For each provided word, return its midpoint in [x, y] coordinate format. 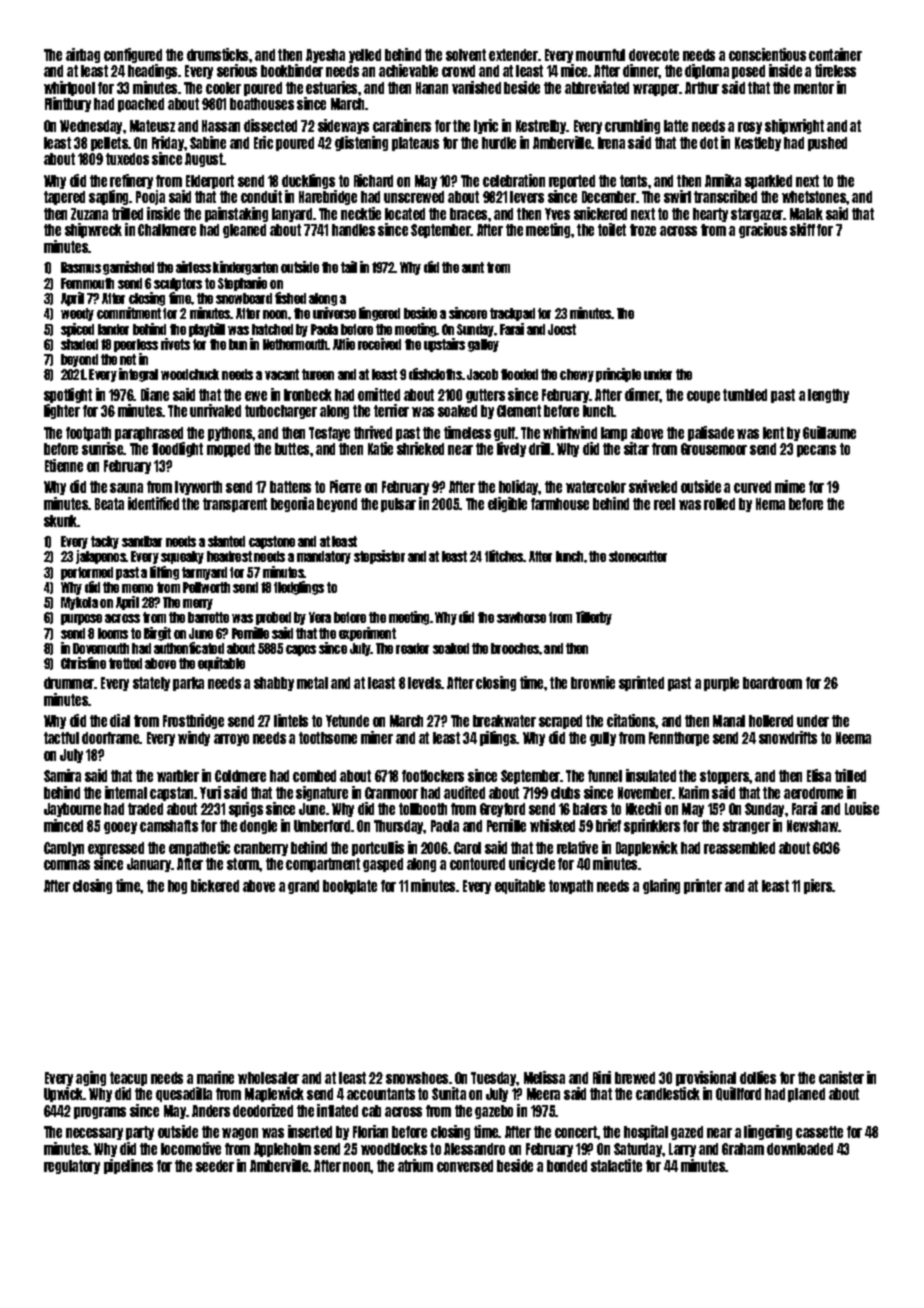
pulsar [398, 505]
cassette [819, 1132]
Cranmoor [391, 793]
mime [790, 486]
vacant [282, 374]
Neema [853, 738]
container [835, 54]
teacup [128, 1079]
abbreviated [597, 87]
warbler [178, 776]
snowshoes [417, 1078]
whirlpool [69, 88]
